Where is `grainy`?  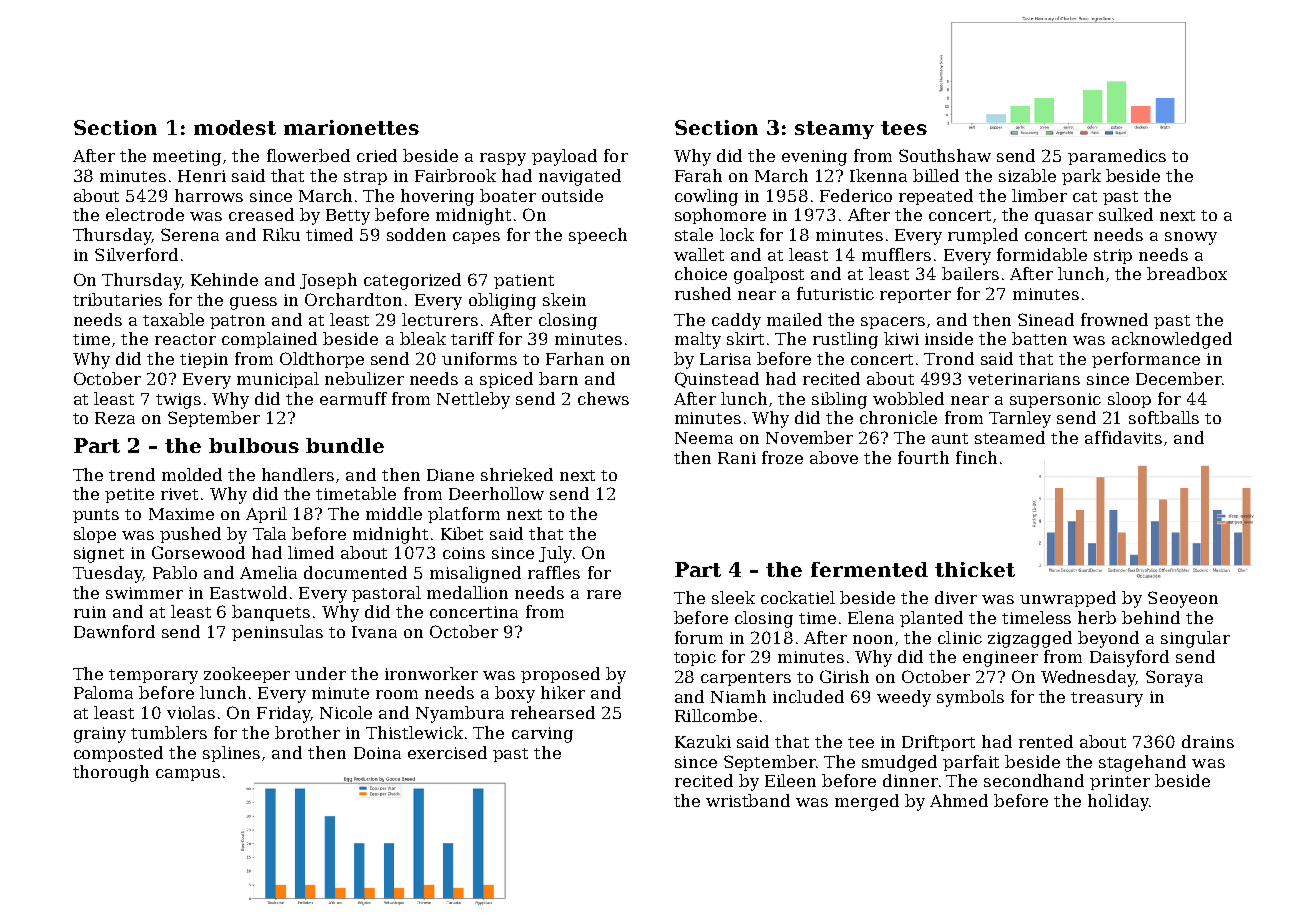
grainy is located at coordinates (100, 735).
